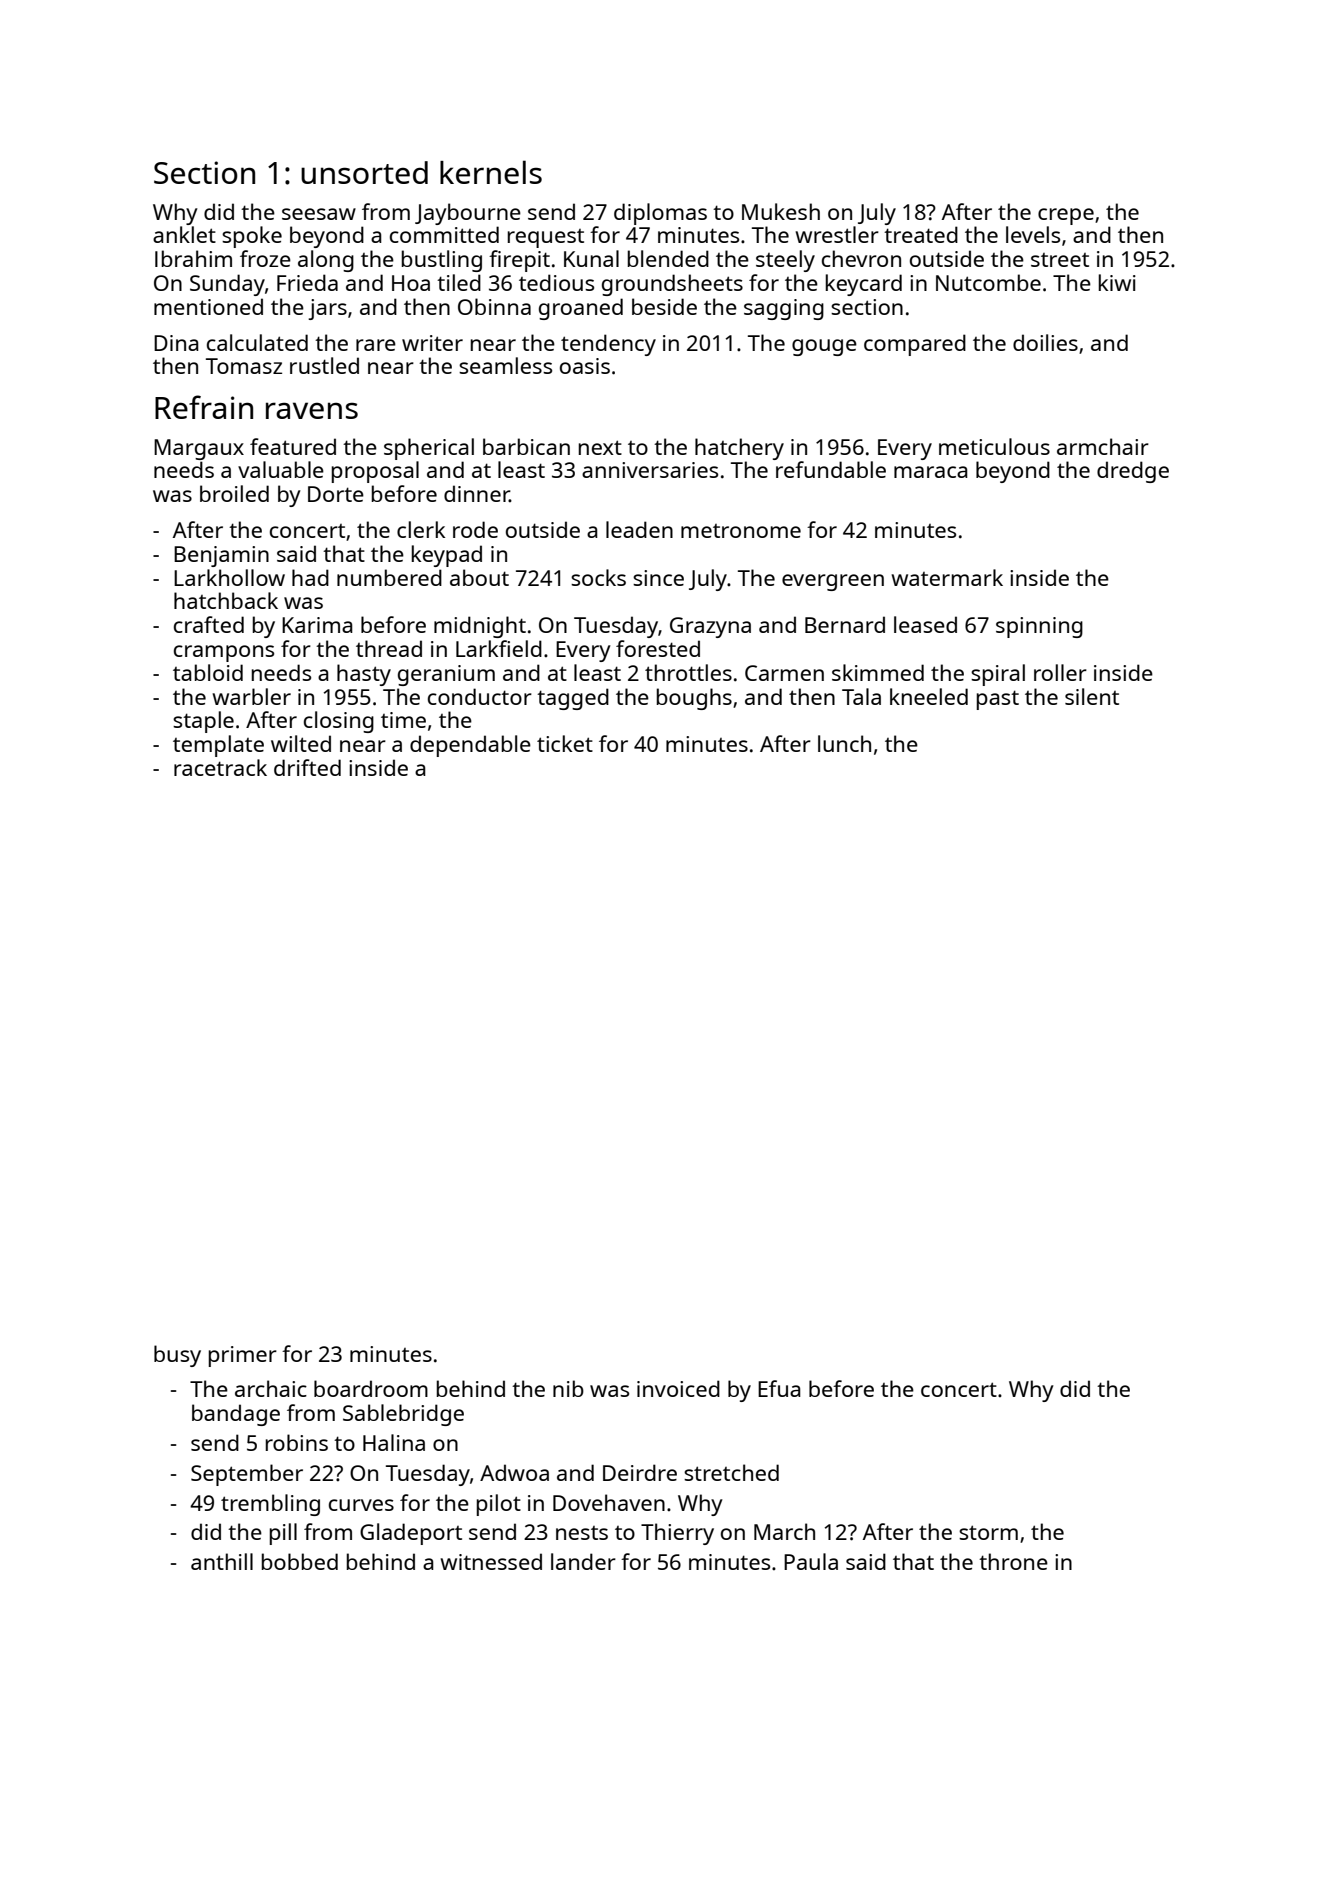  I want to click on silent, so click(1092, 696).
